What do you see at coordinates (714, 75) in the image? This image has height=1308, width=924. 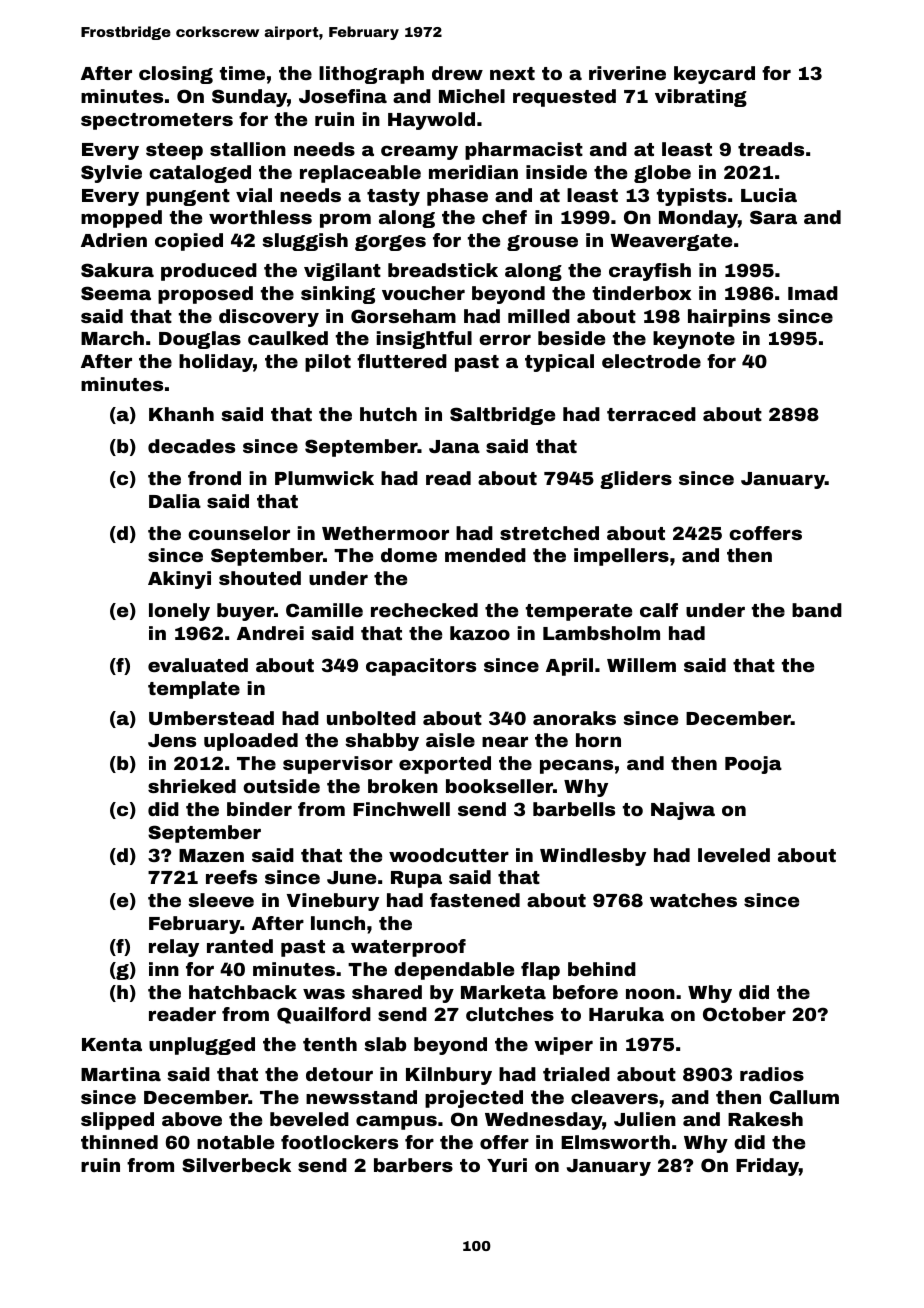 I see `keycard` at bounding box center [714, 75].
